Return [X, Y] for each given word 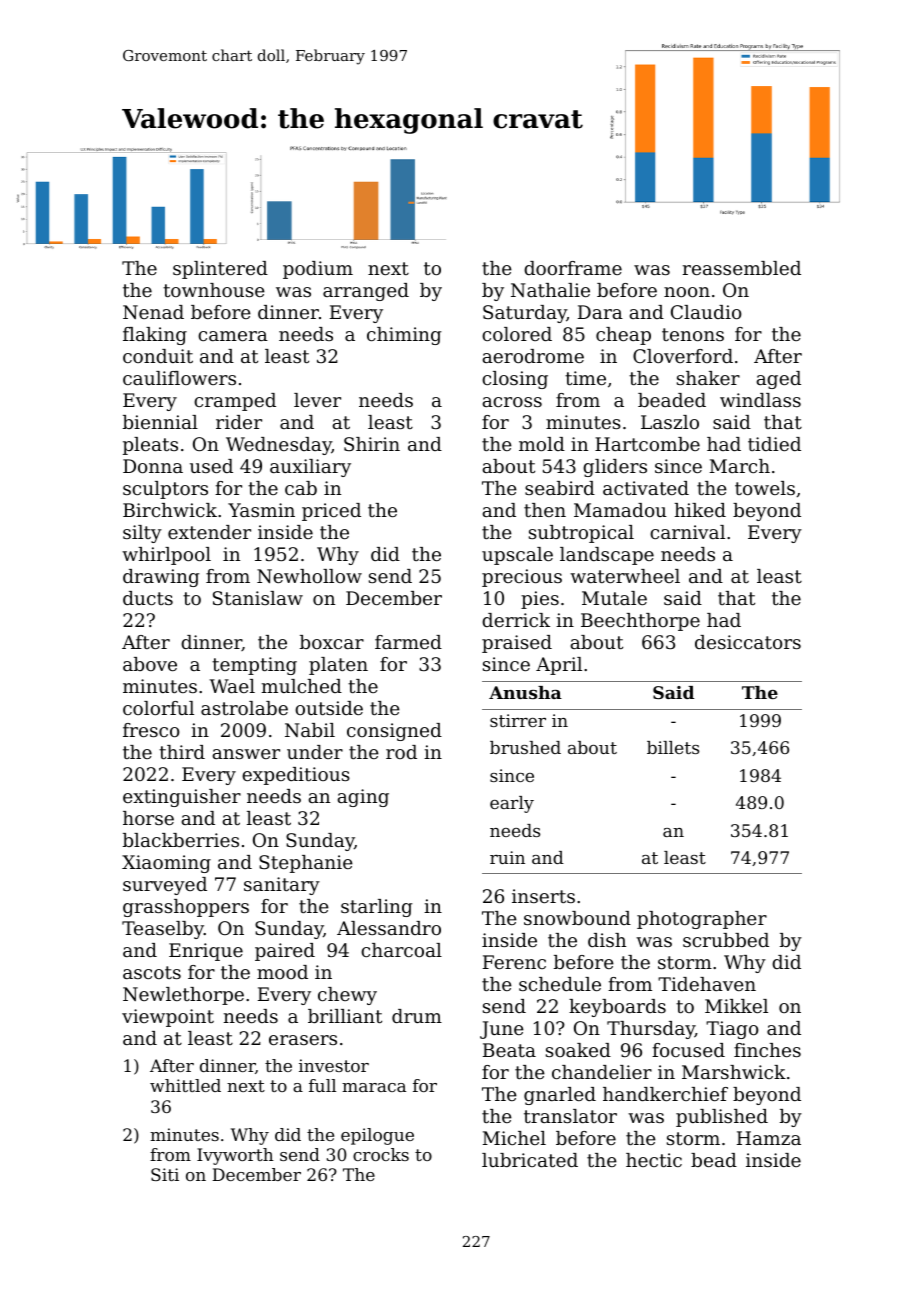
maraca [374, 1087]
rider [239, 422]
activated [646, 488]
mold [542, 444]
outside [329, 708]
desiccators [748, 642]
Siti [165, 1174]
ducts [148, 598]
